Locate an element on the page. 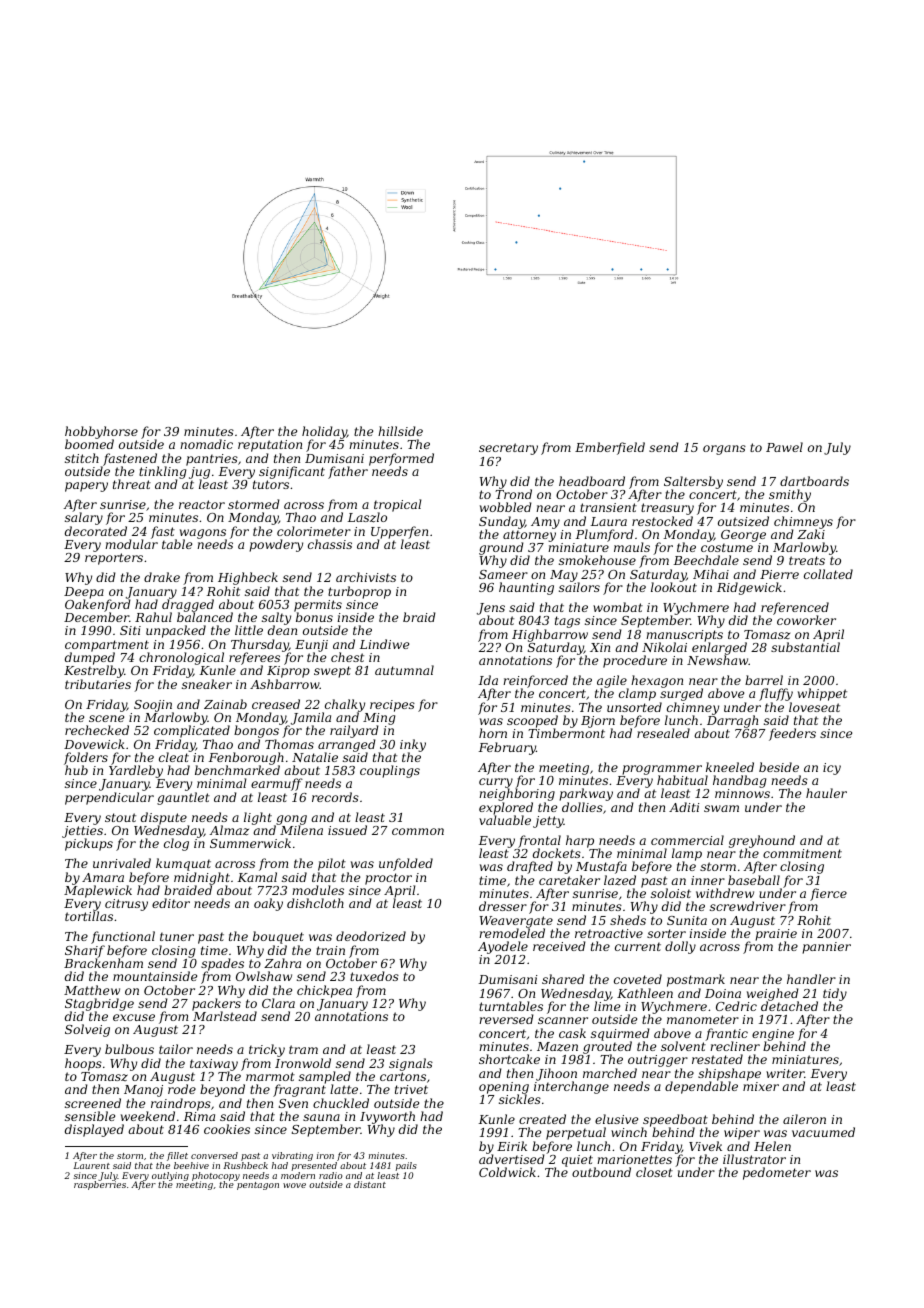  explored is located at coordinates (506, 808).
